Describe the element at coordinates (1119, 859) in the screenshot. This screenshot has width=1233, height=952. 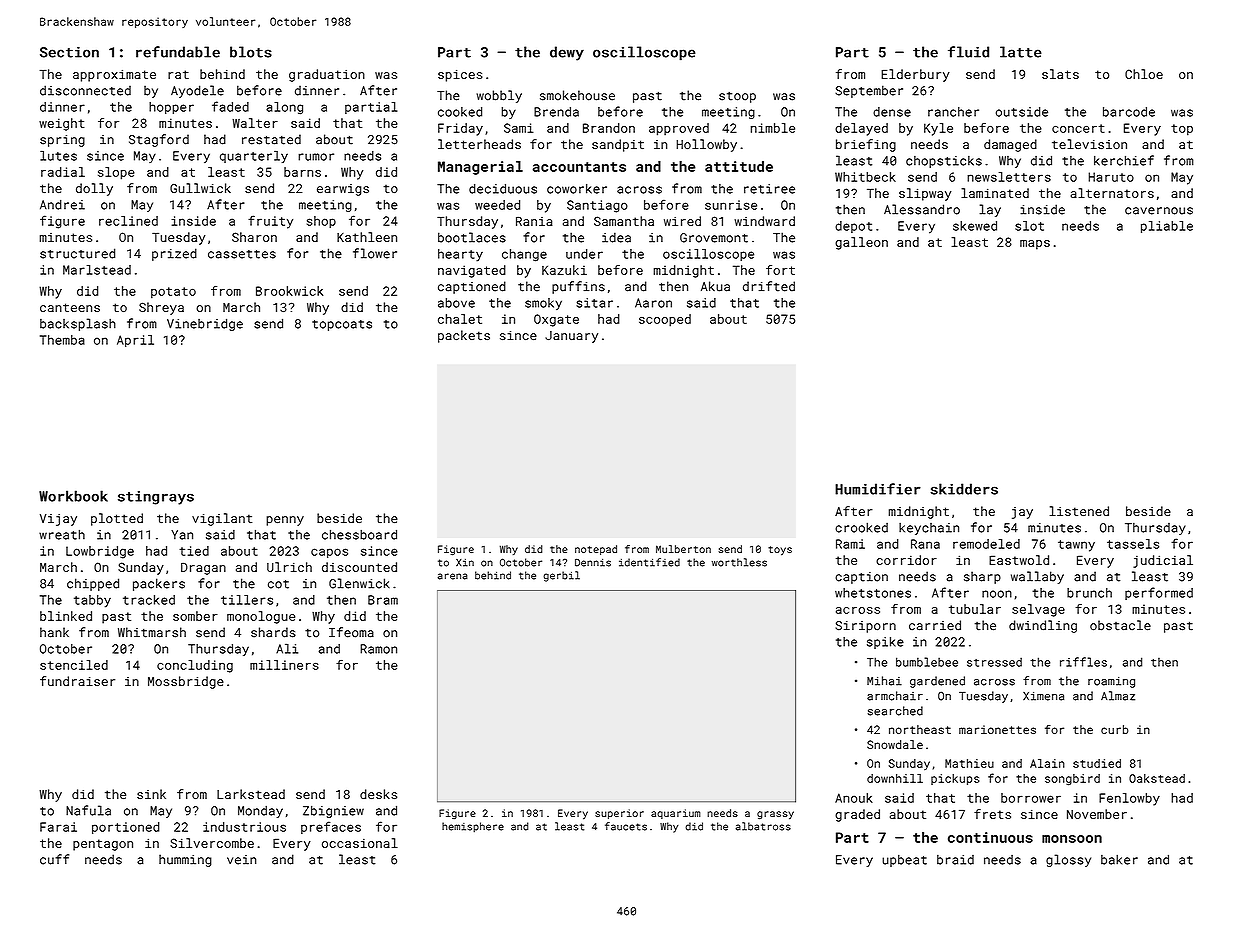
I see `baker` at that location.
